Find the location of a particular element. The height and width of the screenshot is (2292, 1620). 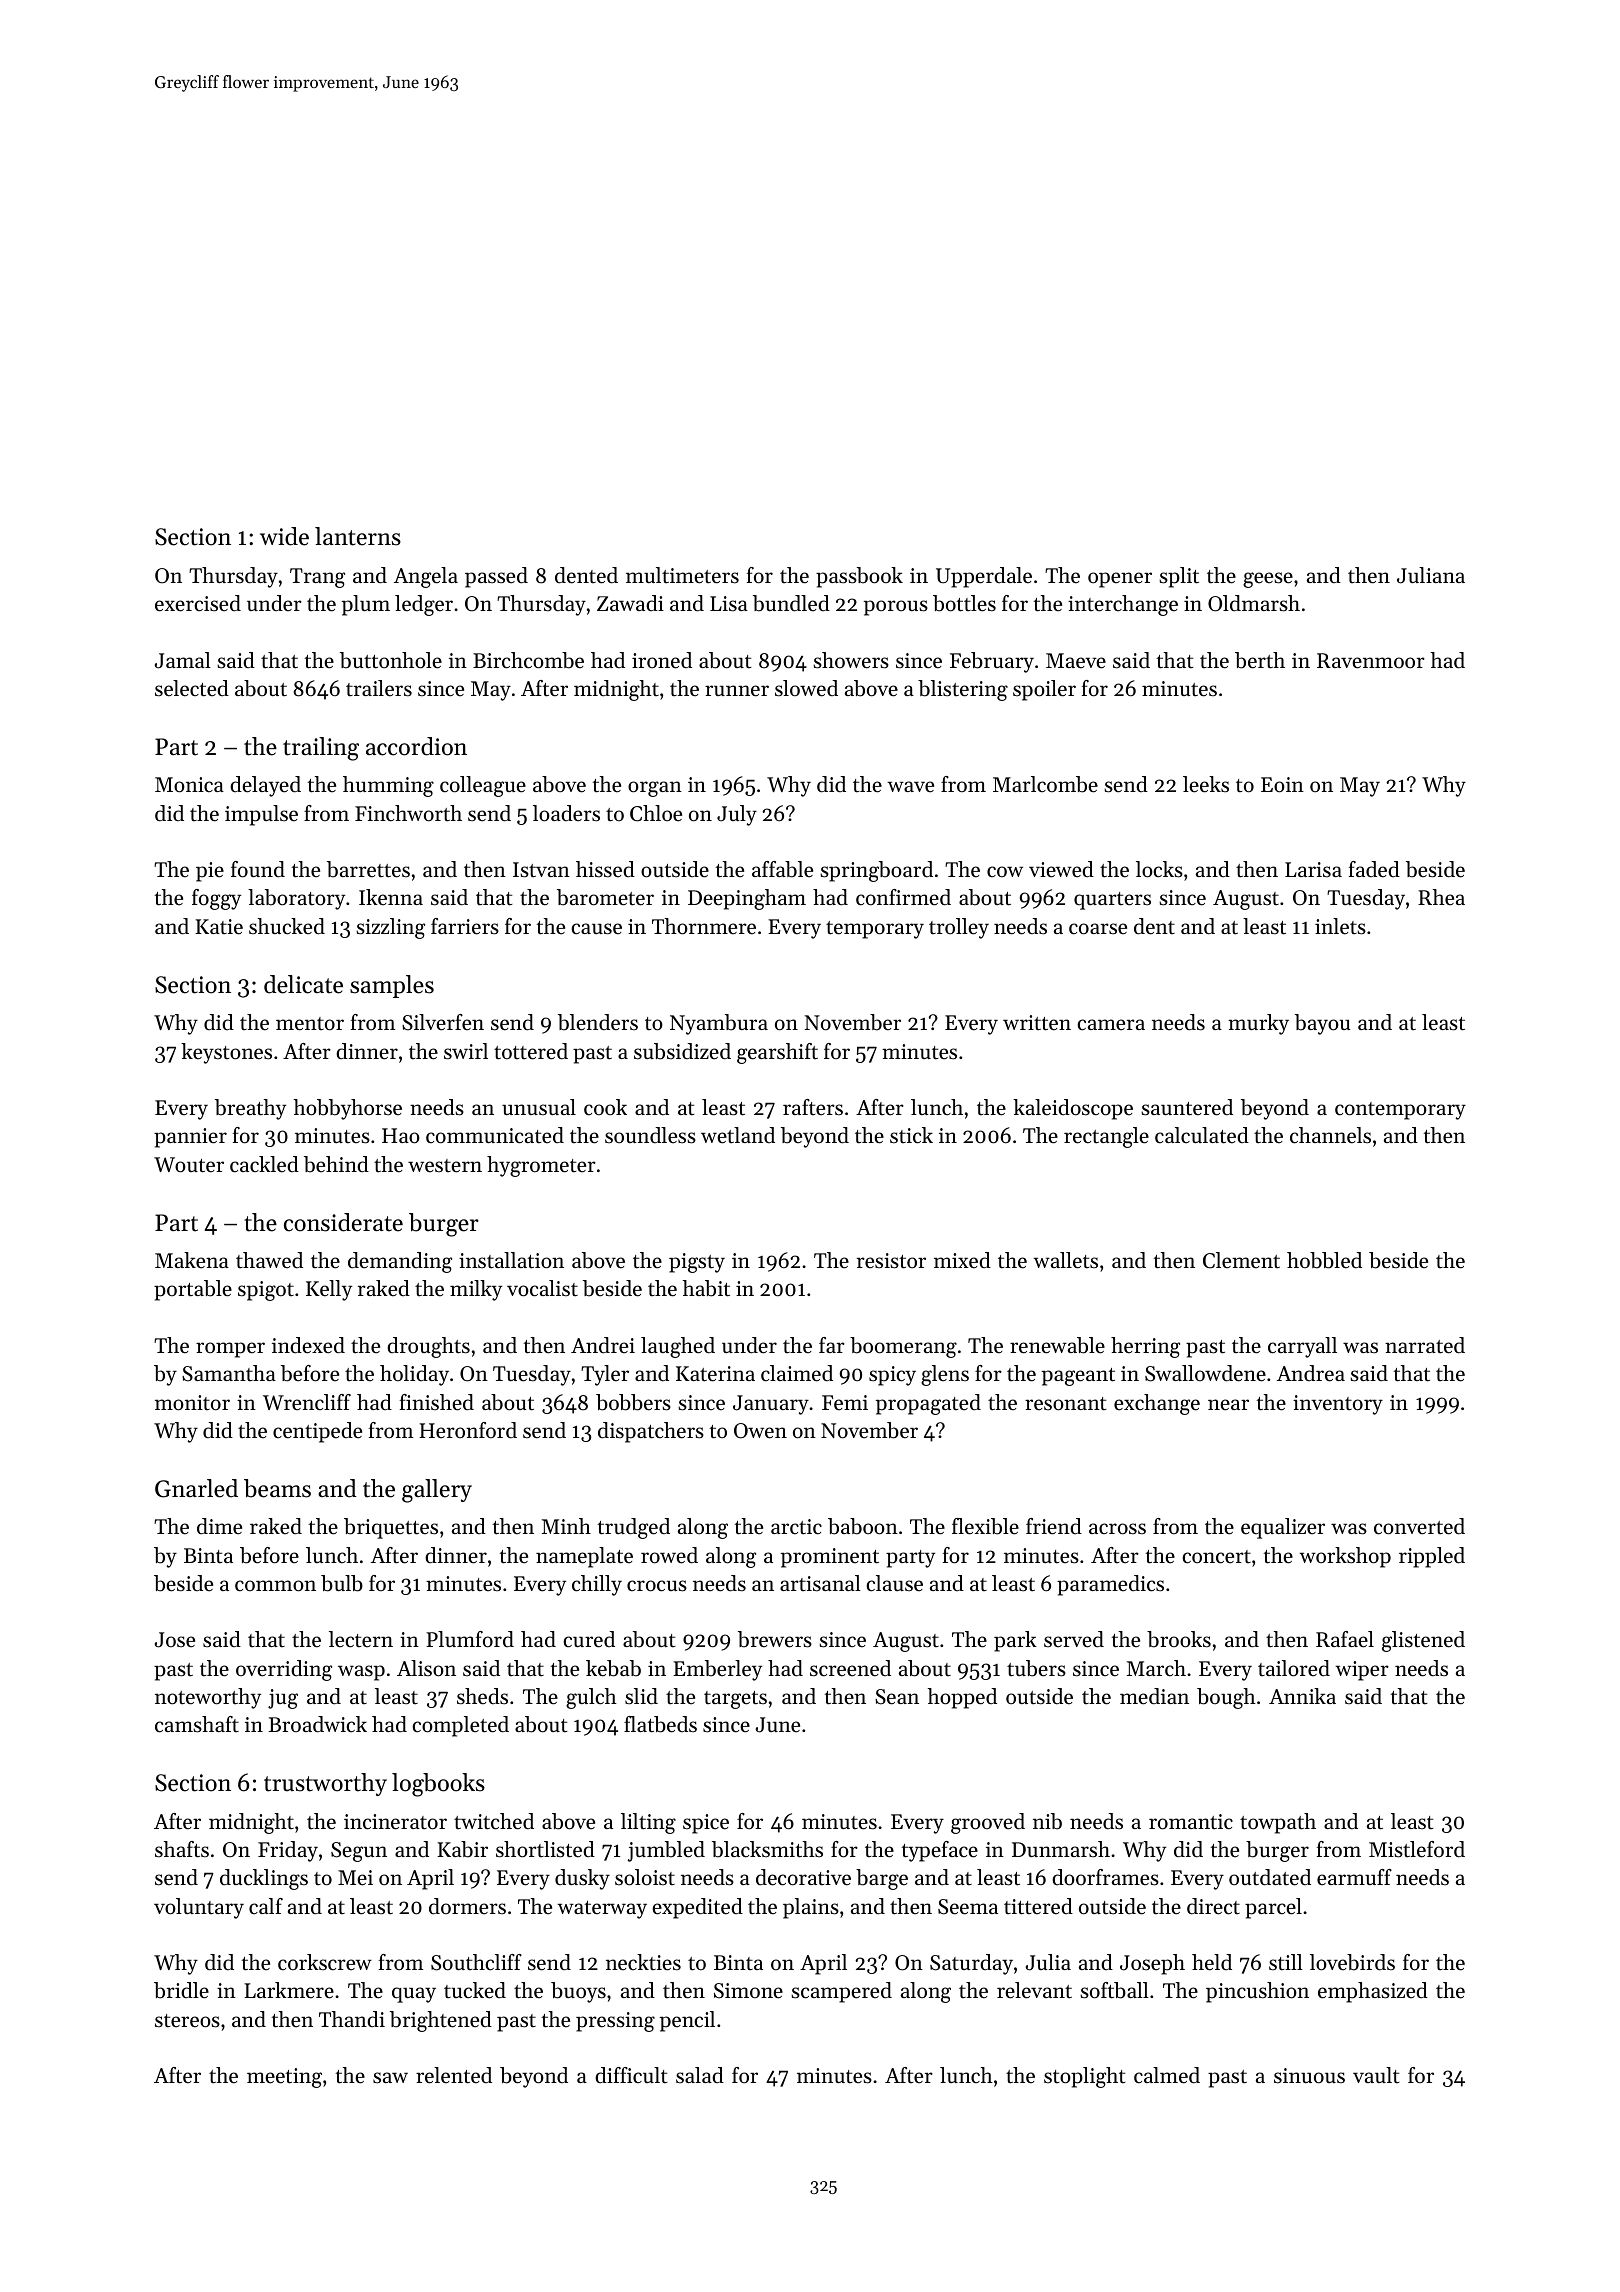

Birchcombe is located at coordinates (528, 660).
